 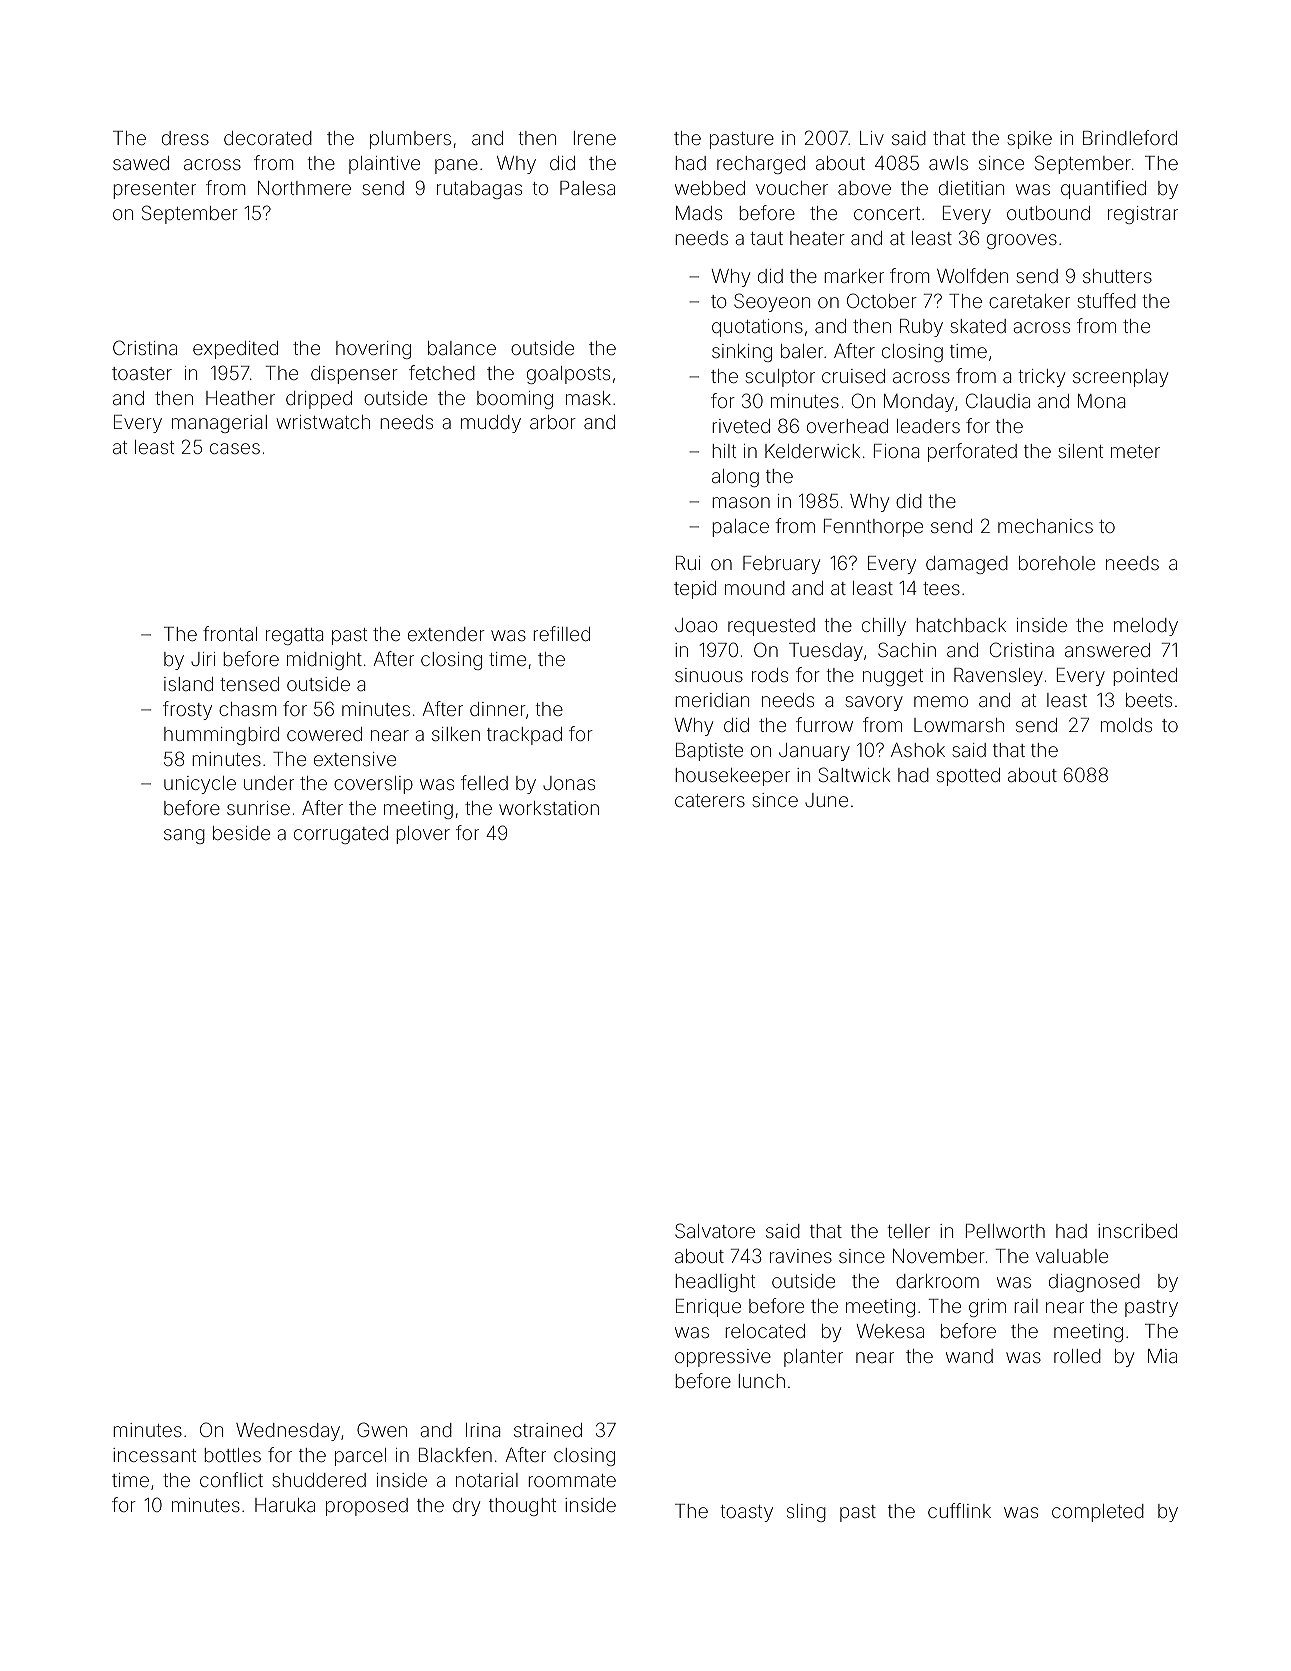 I want to click on sang, so click(x=184, y=836).
